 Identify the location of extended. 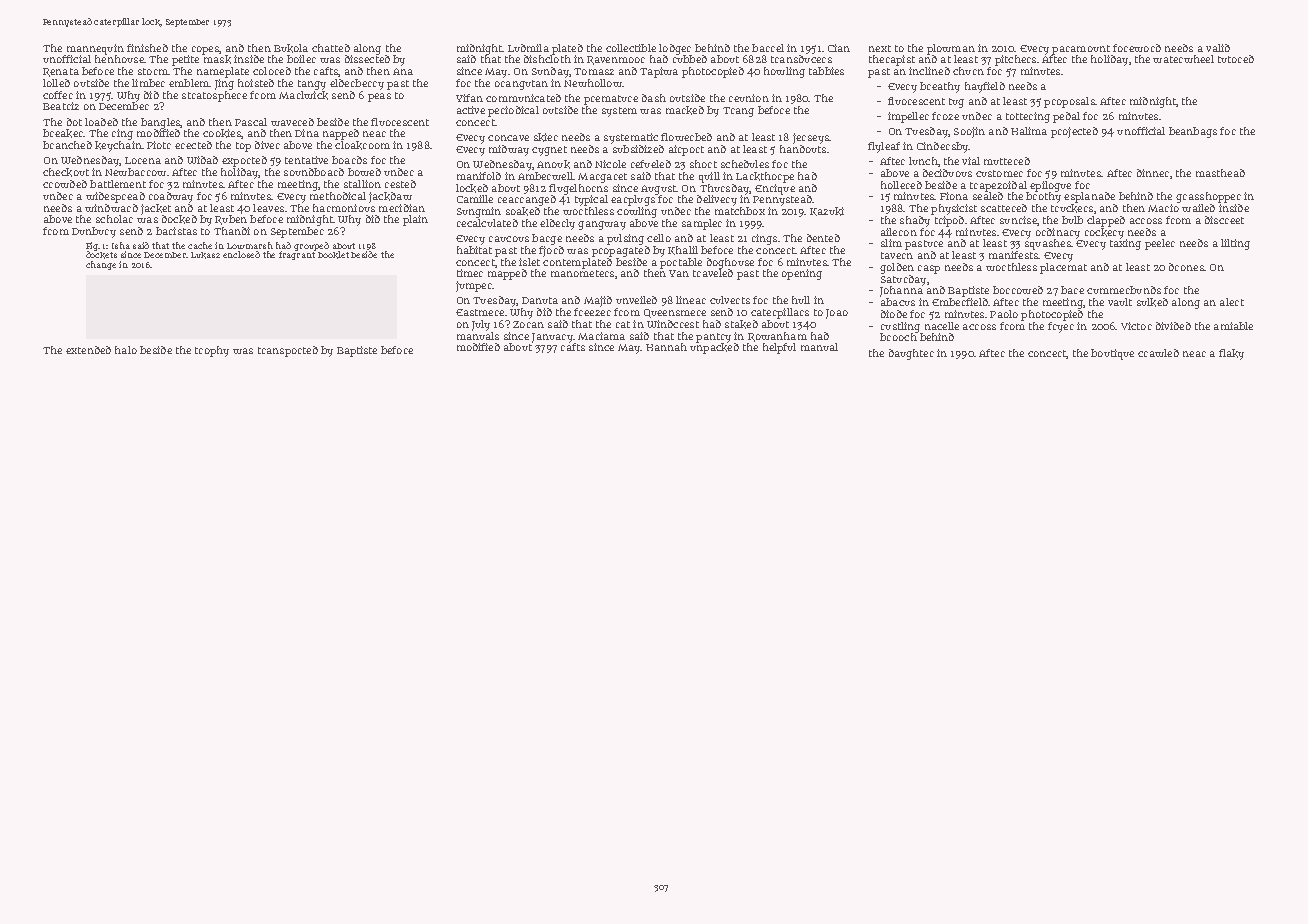
(88, 350).
